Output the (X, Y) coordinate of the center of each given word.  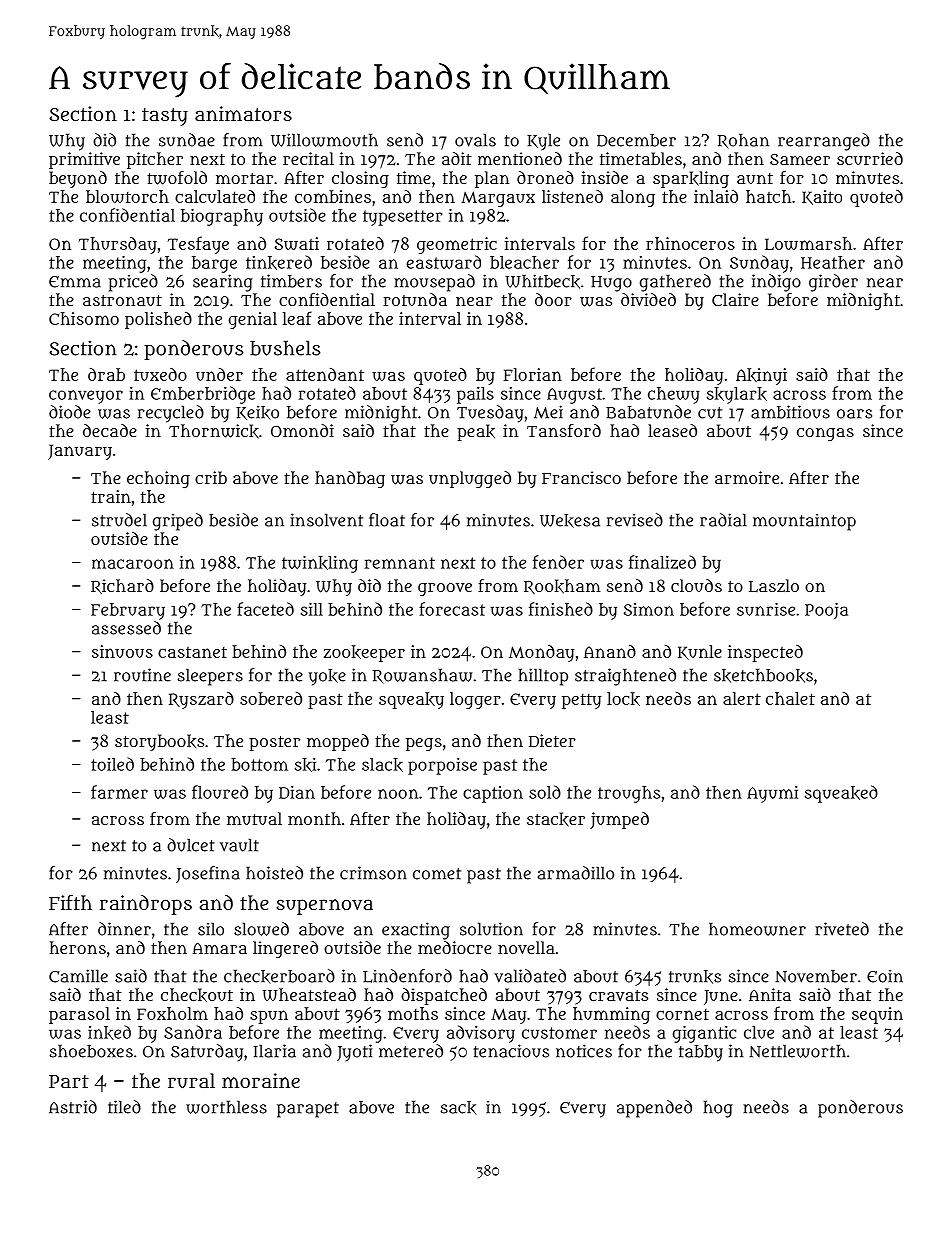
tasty (165, 117)
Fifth (70, 902)
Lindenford (407, 976)
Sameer (800, 159)
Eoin (885, 976)
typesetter (403, 218)
